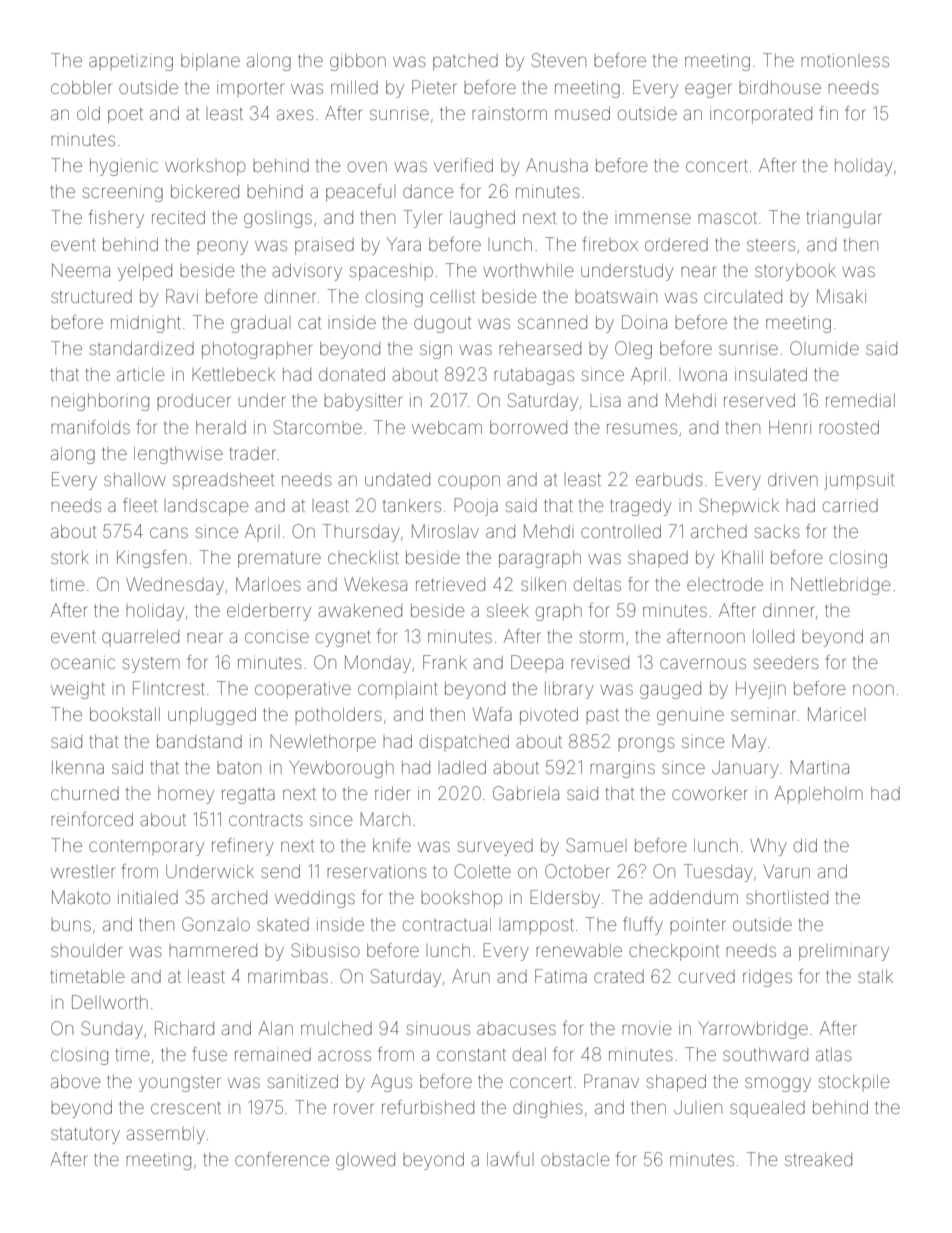  What do you see at coordinates (790, 427) in the document?
I see `Henri` at bounding box center [790, 427].
